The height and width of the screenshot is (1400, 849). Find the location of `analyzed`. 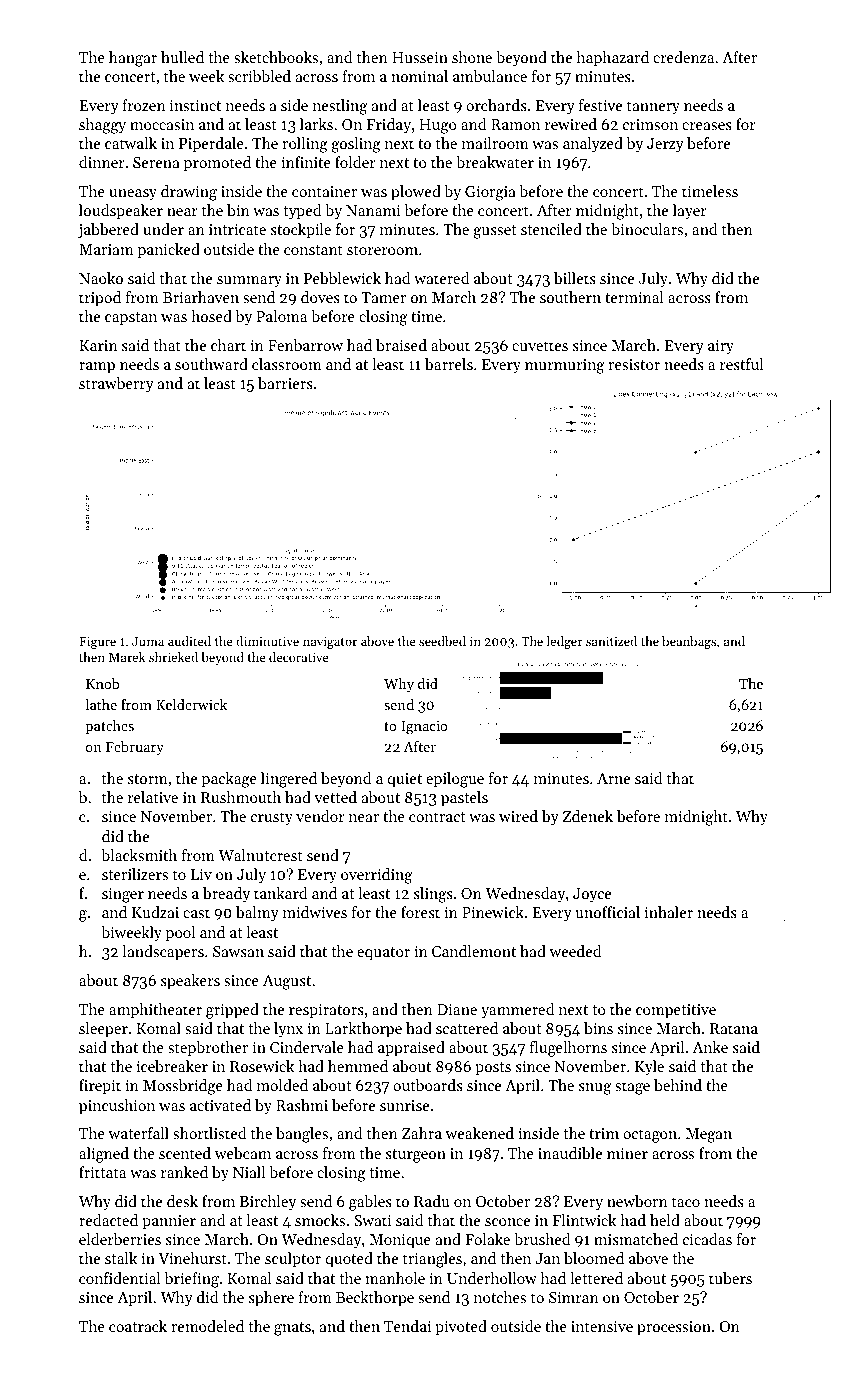

analyzed is located at coordinates (593, 145).
